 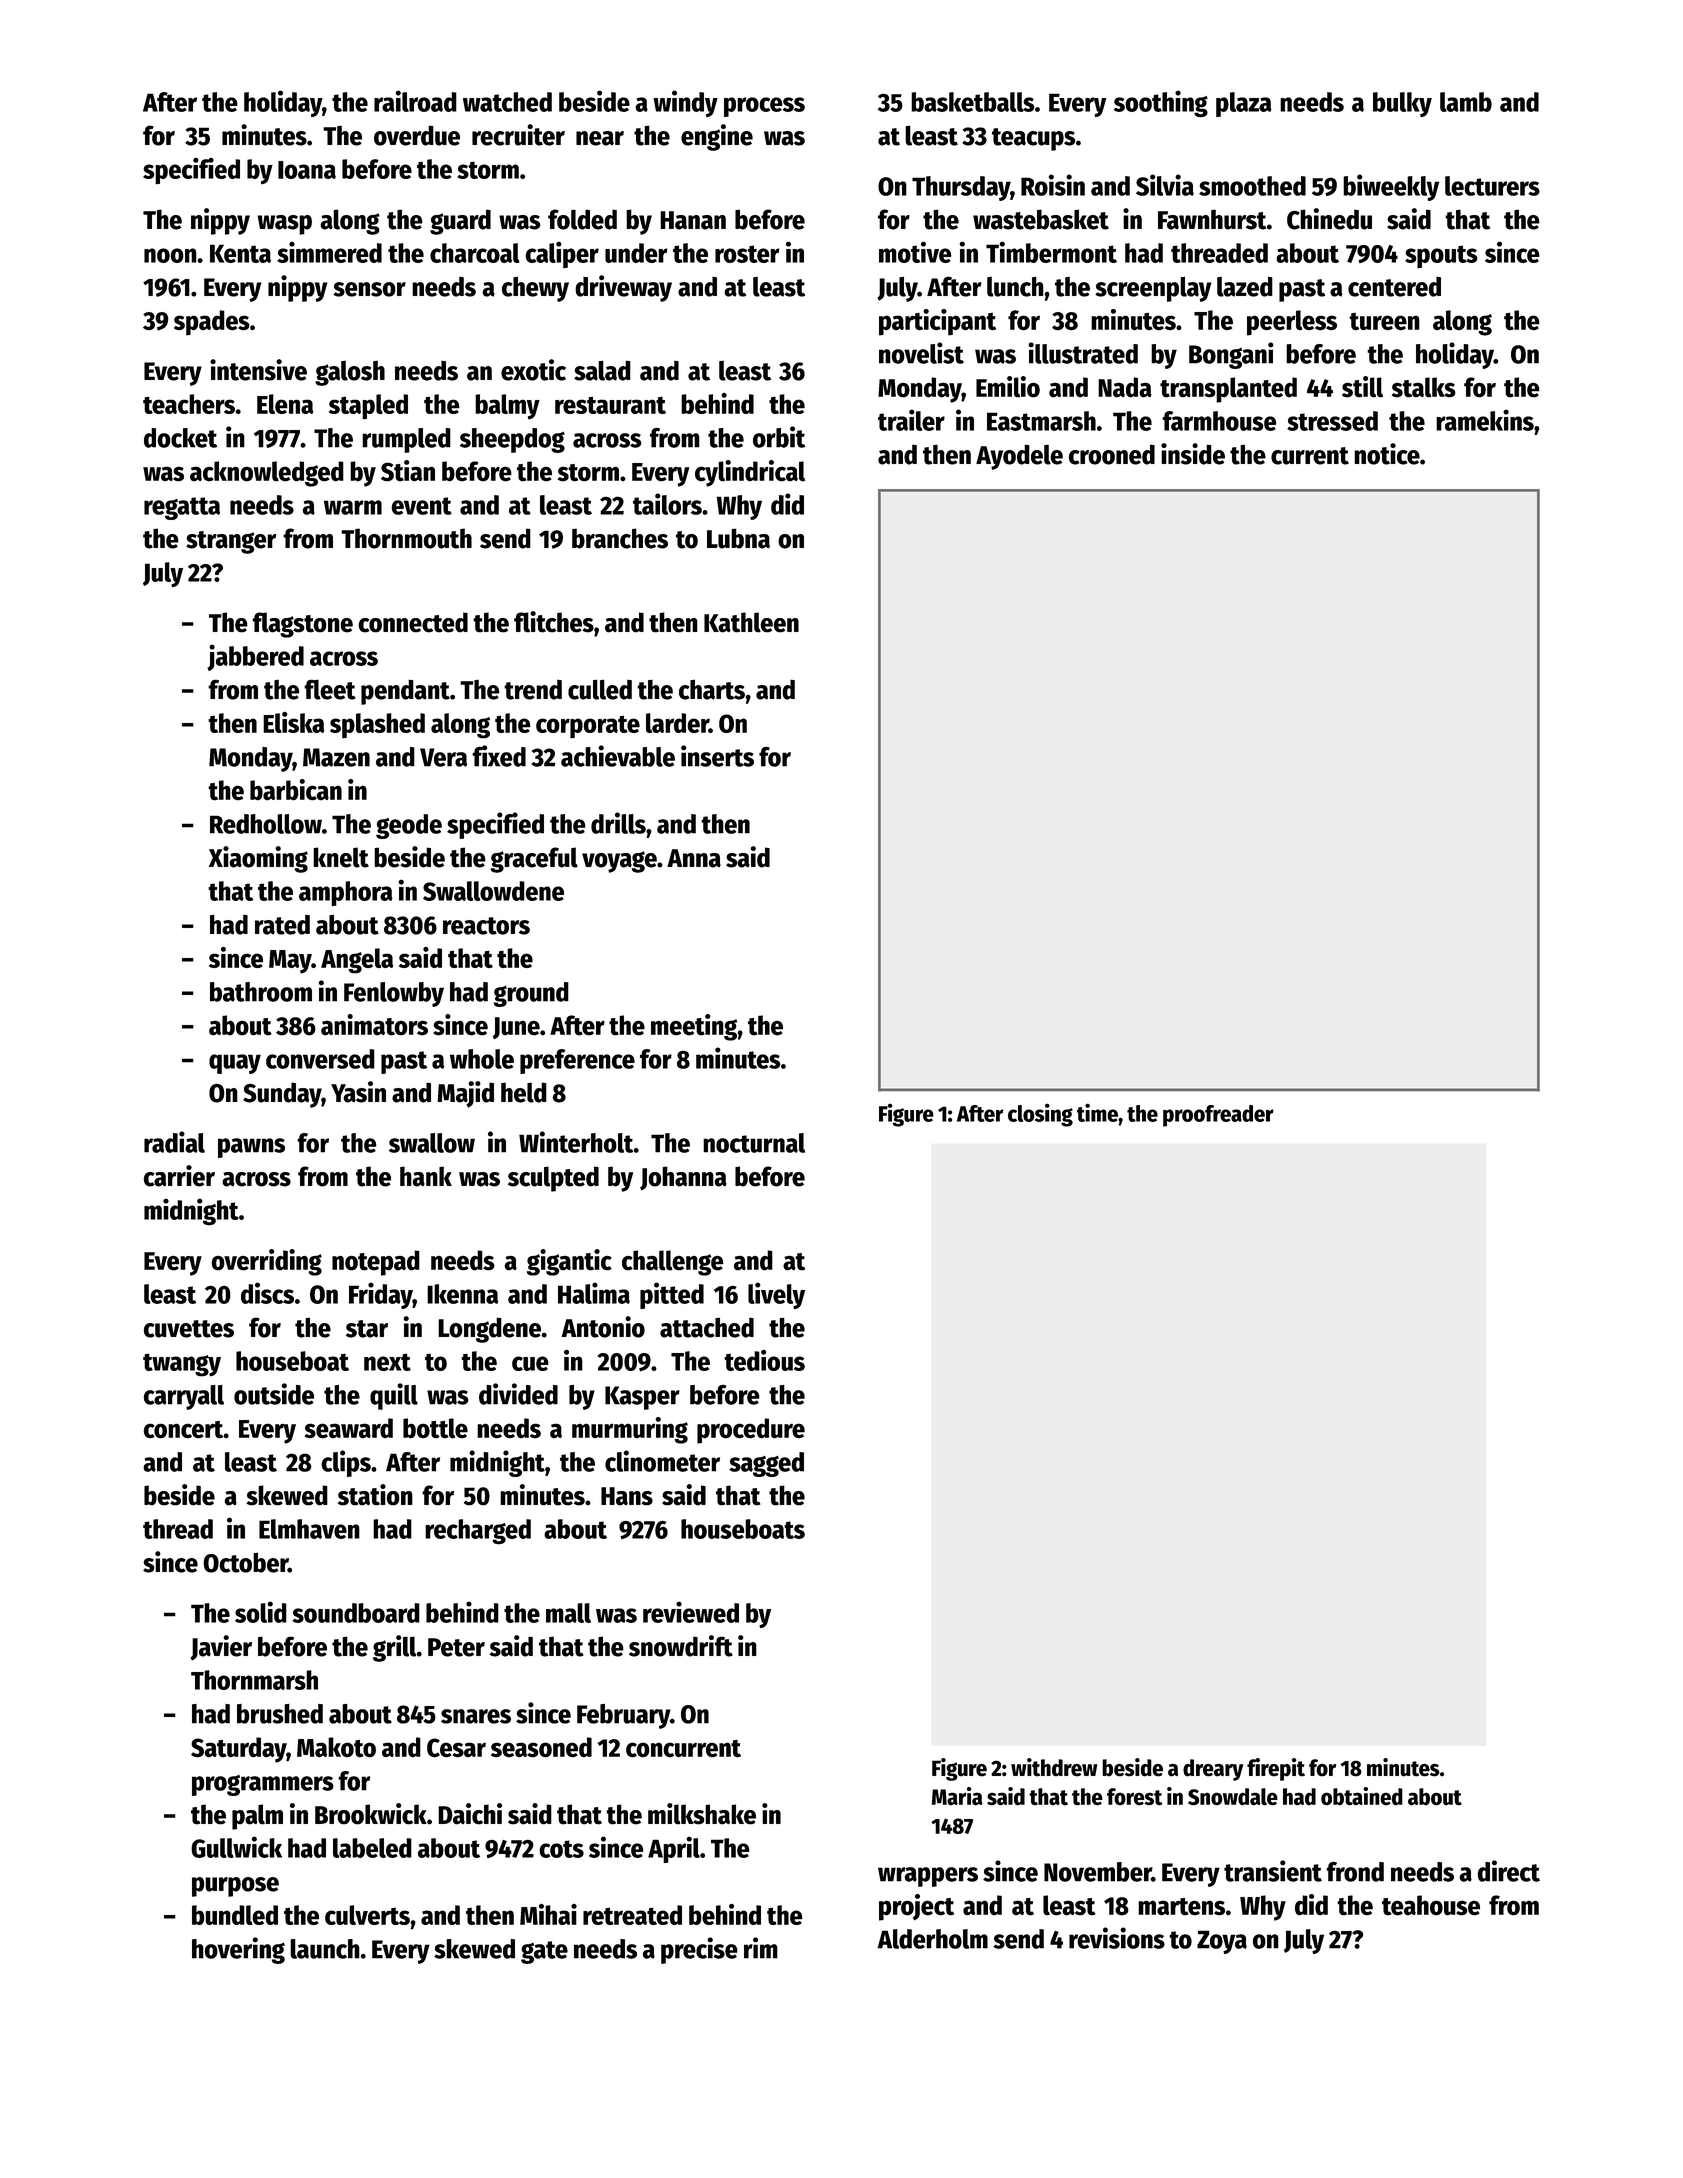 What do you see at coordinates (1276, 1769) in the document?
I see `firepit` at bounding box center [1276, 1769].
